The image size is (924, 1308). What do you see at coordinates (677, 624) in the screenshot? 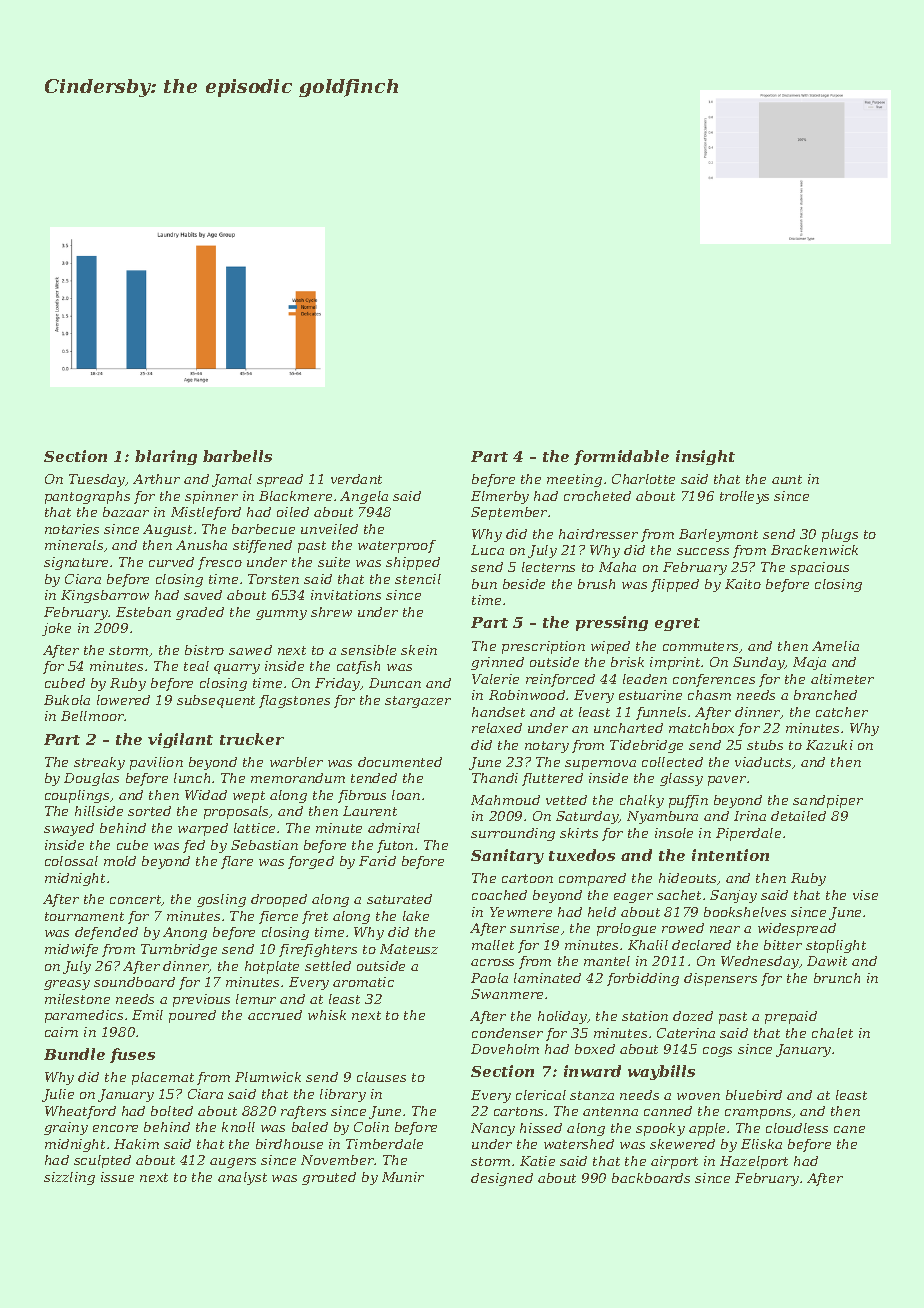
I see `egret` at bounding box center [677, 624].
